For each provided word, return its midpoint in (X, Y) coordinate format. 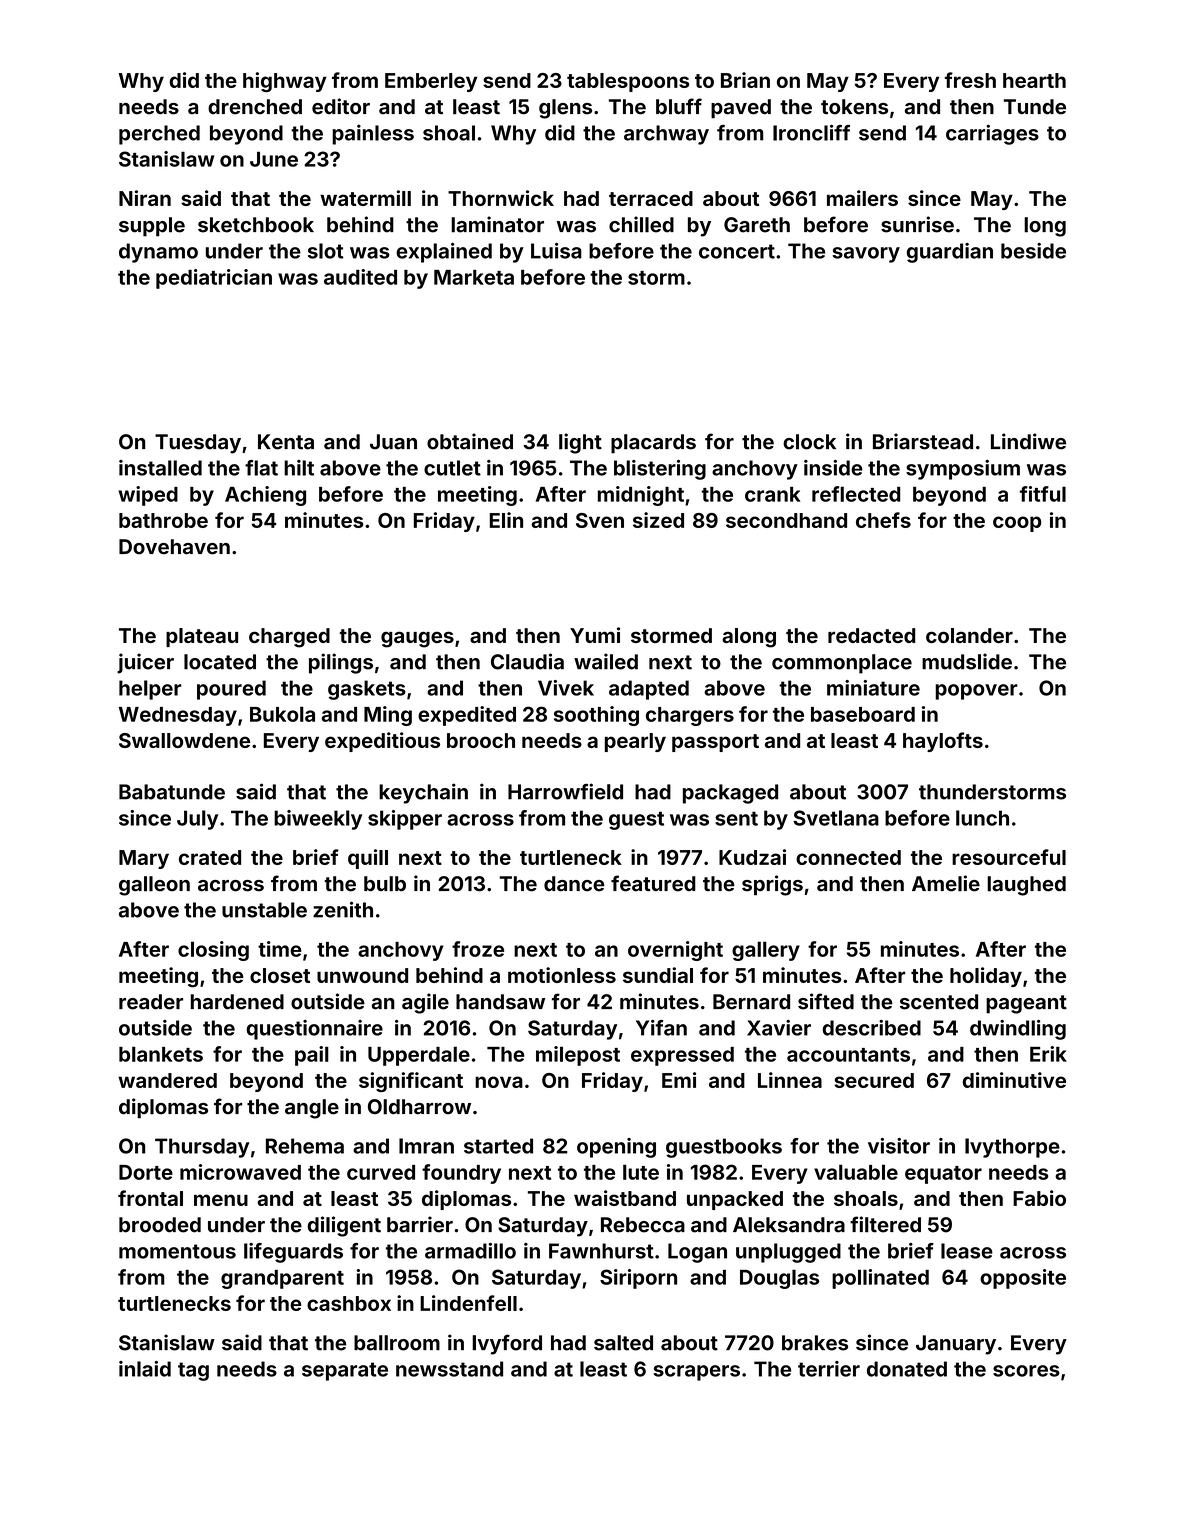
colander (969, 635)
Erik (1048, 1054)
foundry (461, 1174)
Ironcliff (811, 132)
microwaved (240, 1172)
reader (151, 1002)
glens (565, 109)
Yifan (661, 1028)
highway (285, 82)
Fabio (1039, 1198)
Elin (506, 520)
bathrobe (163, 520)
